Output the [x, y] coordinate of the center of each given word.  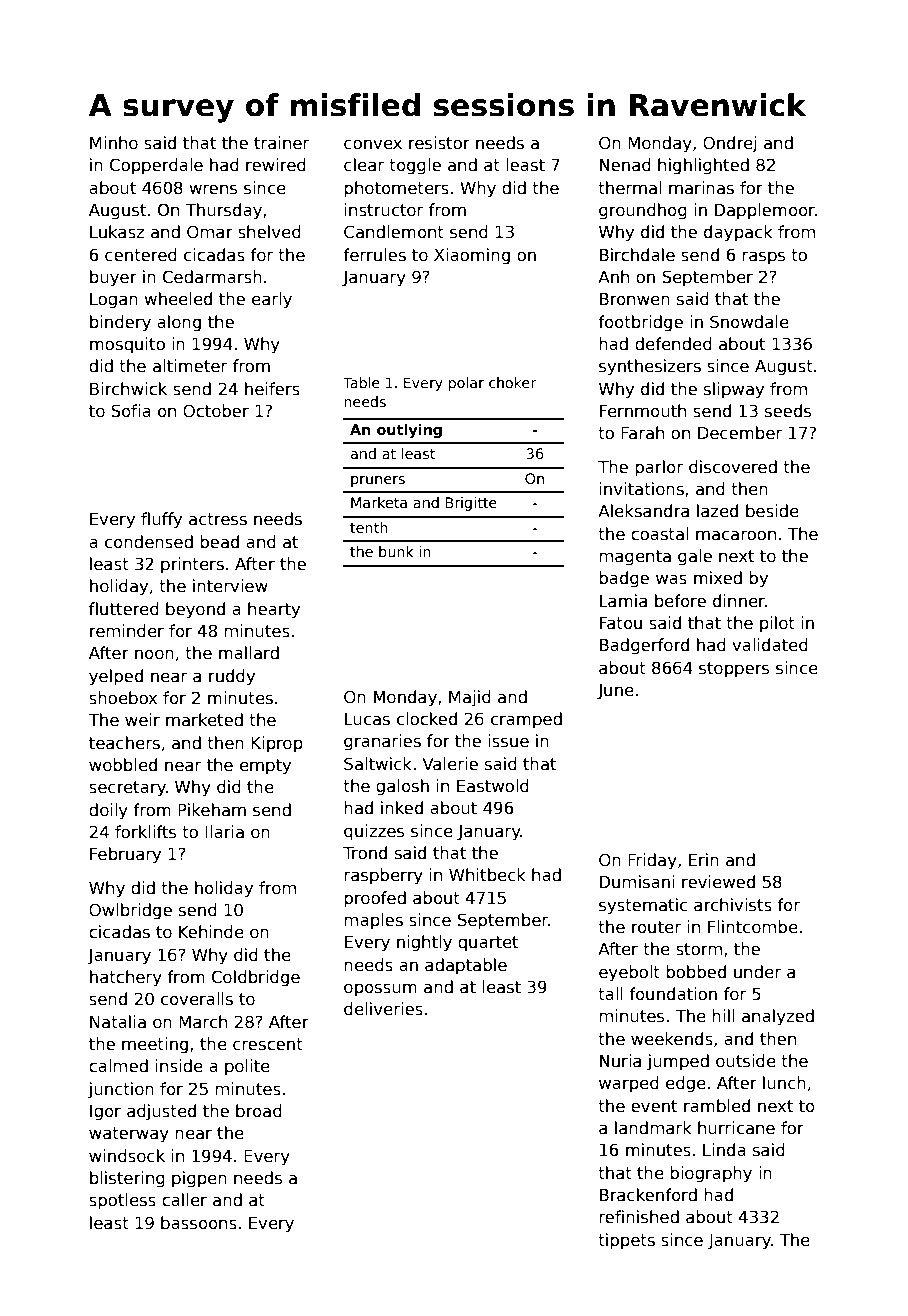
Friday [652, 861]
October [216, 411]
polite [247, 1067]
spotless [122, 1201]
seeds [788, 411]
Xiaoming [472, 256]
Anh [613, 276]
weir [142, 720]
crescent [268, 1044]
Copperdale [156, 166]
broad [259, 1111]
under [757, 972]
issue [508, 741]
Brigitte [471, 504]
